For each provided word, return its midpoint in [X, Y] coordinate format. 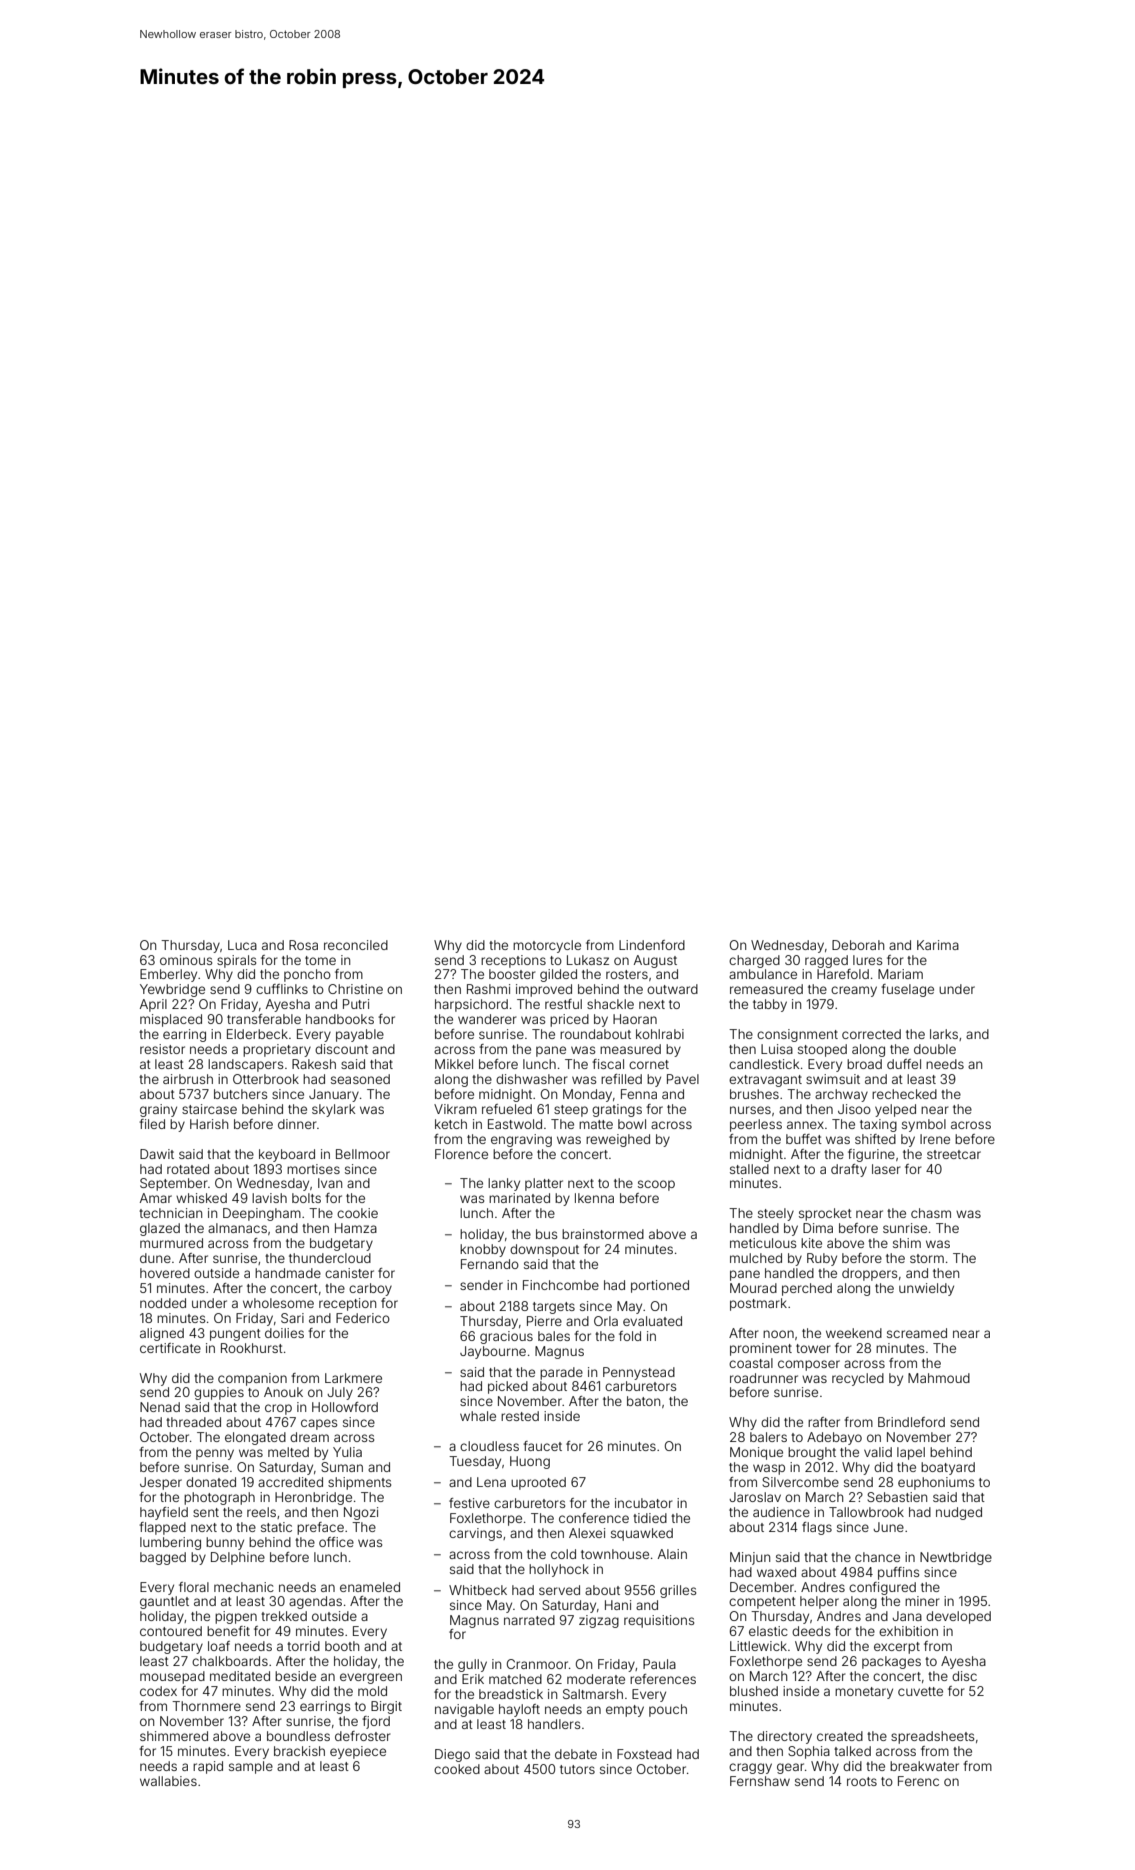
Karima [938, 945]
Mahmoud [939, 1378]
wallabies [168, 1781]
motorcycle [547, 946]
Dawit [157, 1154]
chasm [931, 1213]
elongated [255, 1438]
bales [554, 1336]
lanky [504, 1184]
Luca [242, 945]
